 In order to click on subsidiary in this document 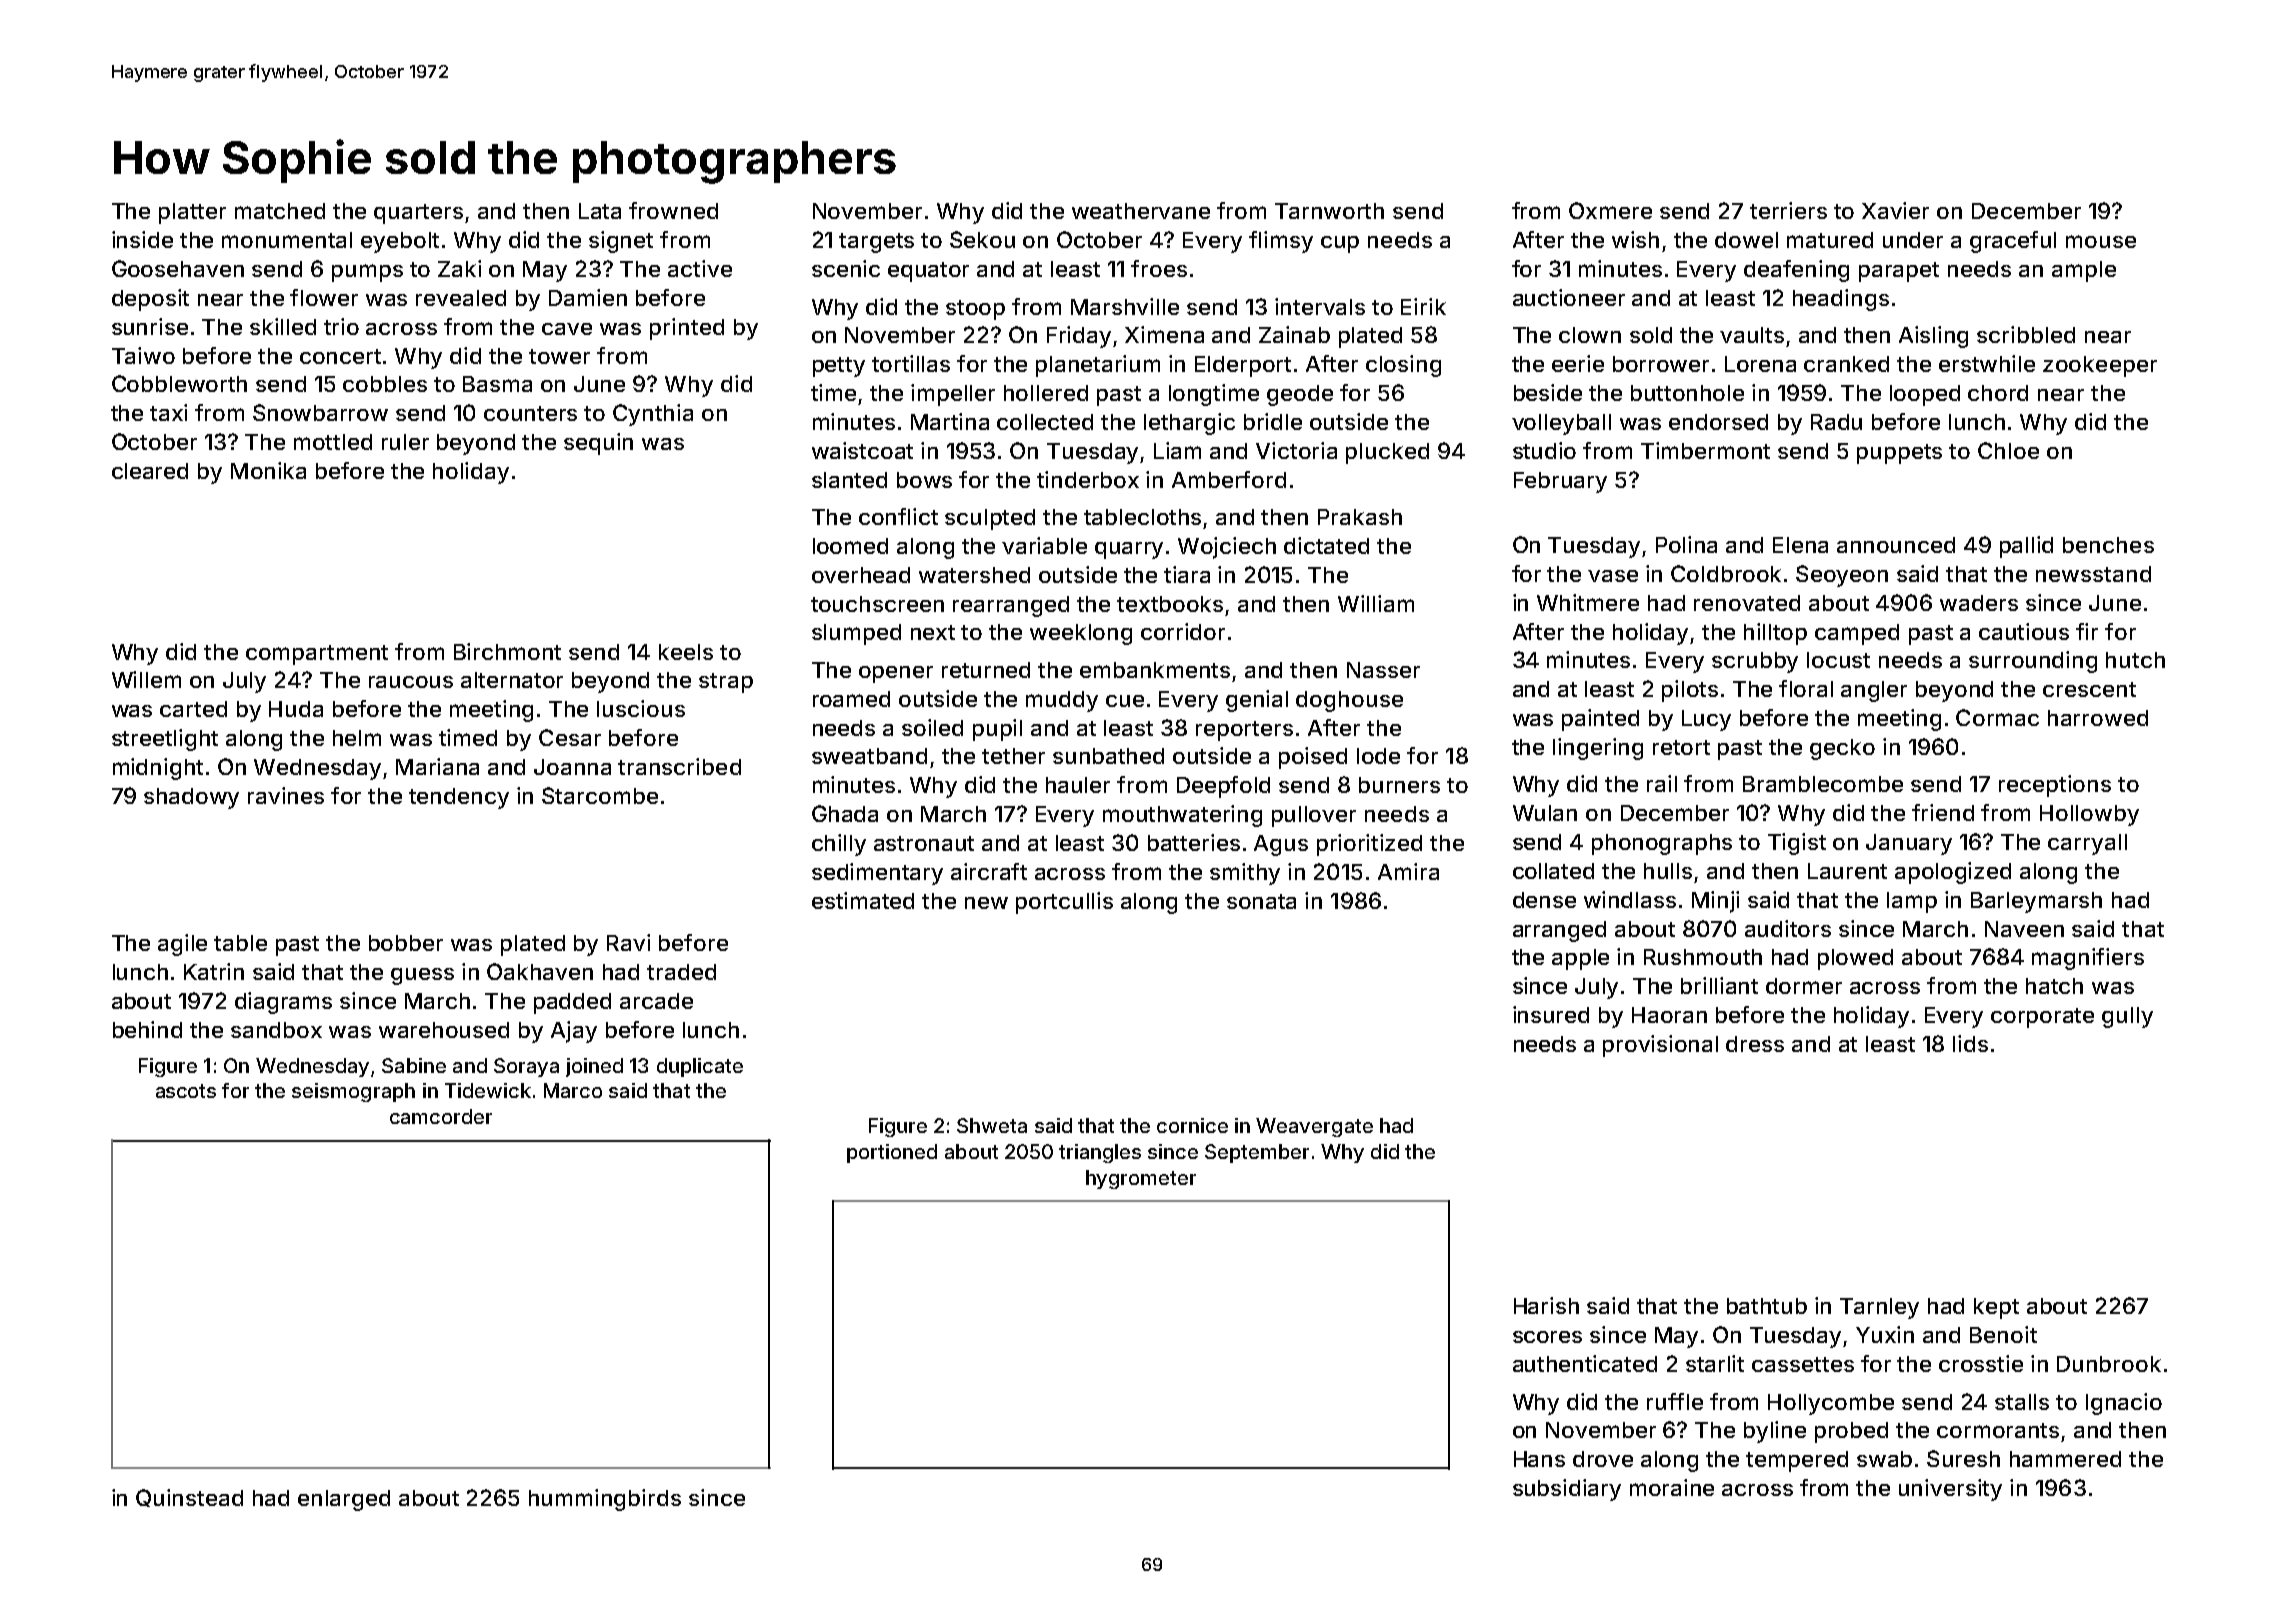, I will do `click(1567, 1490)`.
